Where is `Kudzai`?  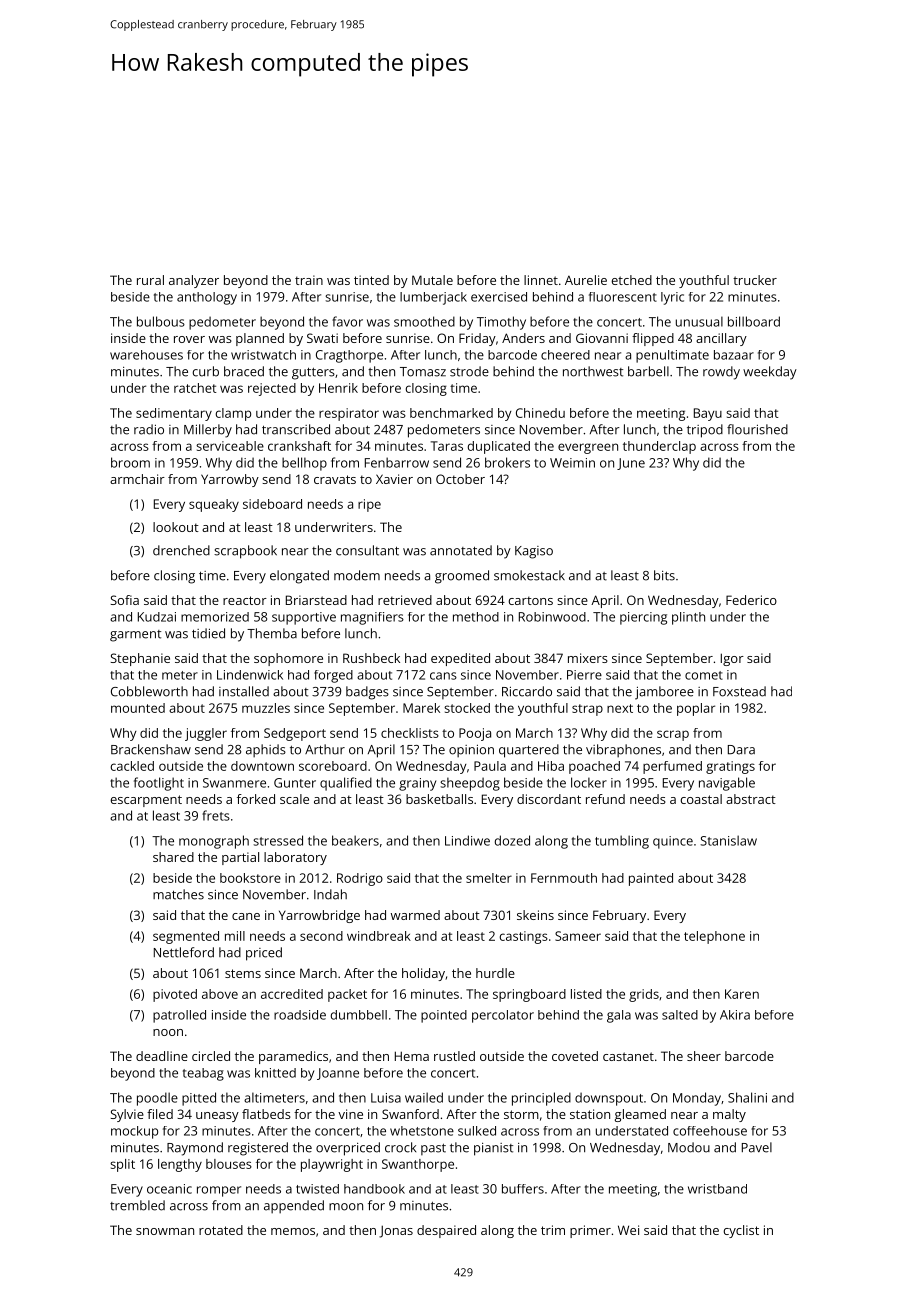
Kudzai is located at coordinates (157, 617).
